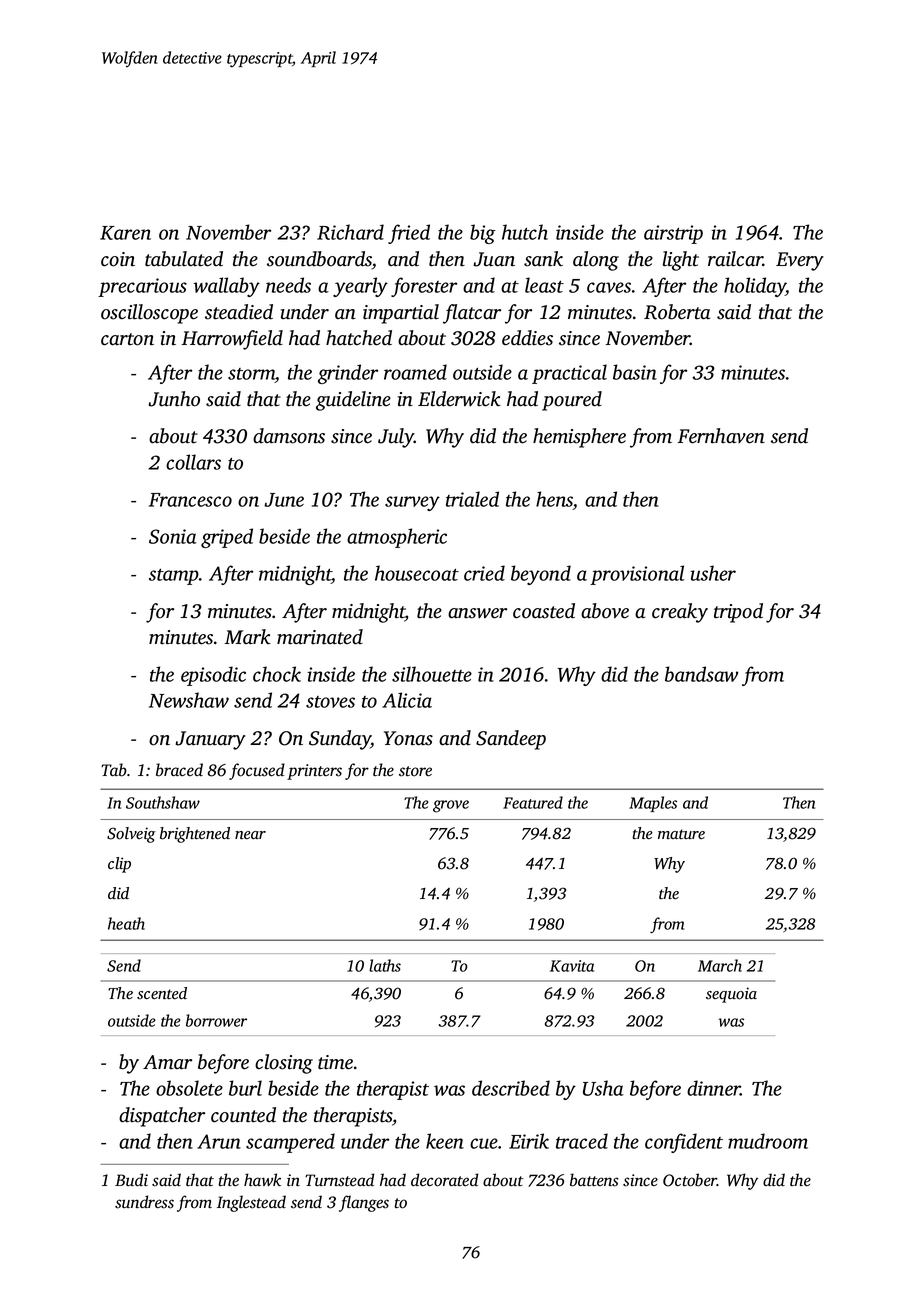  Describe the element at coordinates (525, 232) in the screenshot. I see `hutch` at that location.
